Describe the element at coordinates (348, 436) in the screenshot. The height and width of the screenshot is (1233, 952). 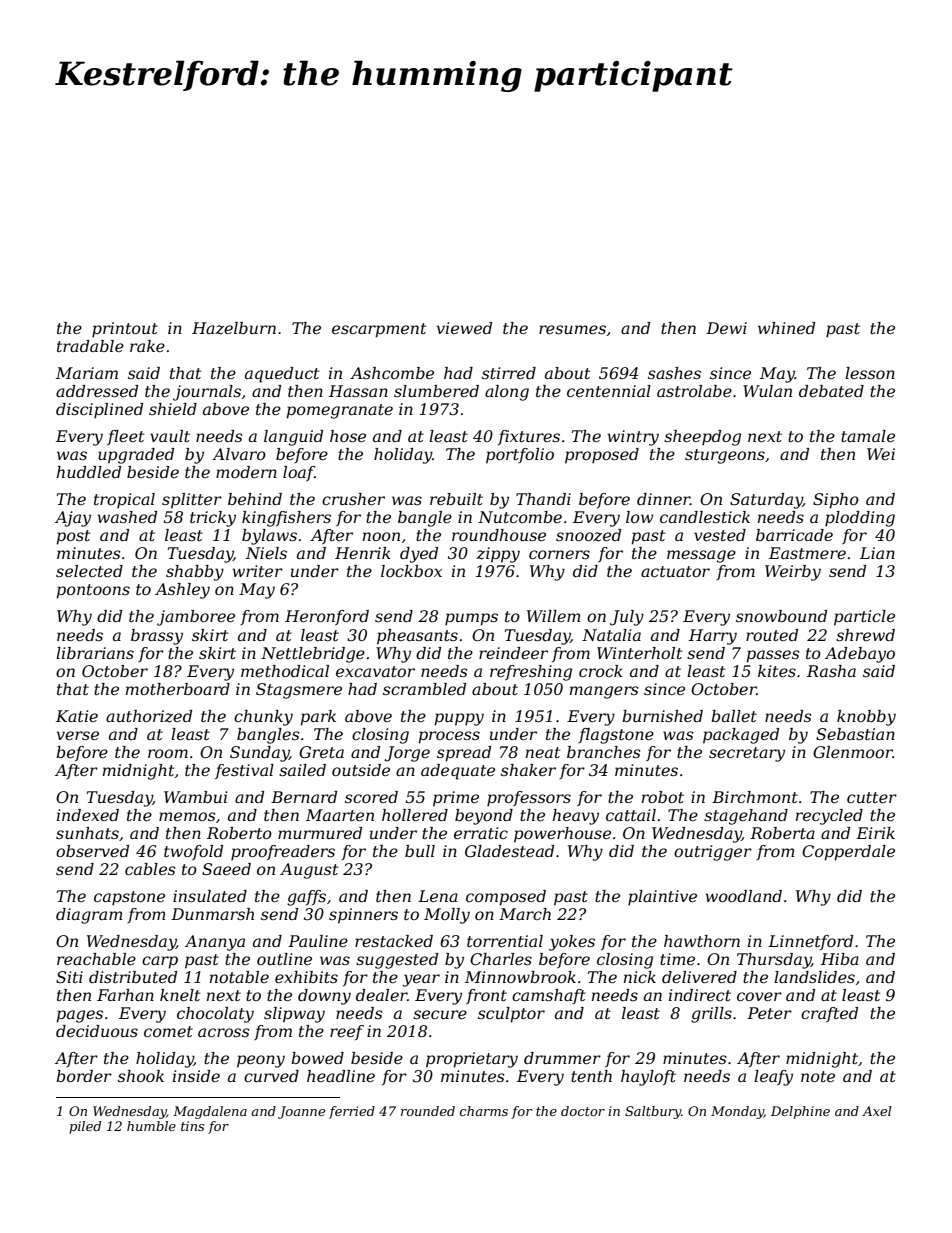
I see `hose` at that location.
